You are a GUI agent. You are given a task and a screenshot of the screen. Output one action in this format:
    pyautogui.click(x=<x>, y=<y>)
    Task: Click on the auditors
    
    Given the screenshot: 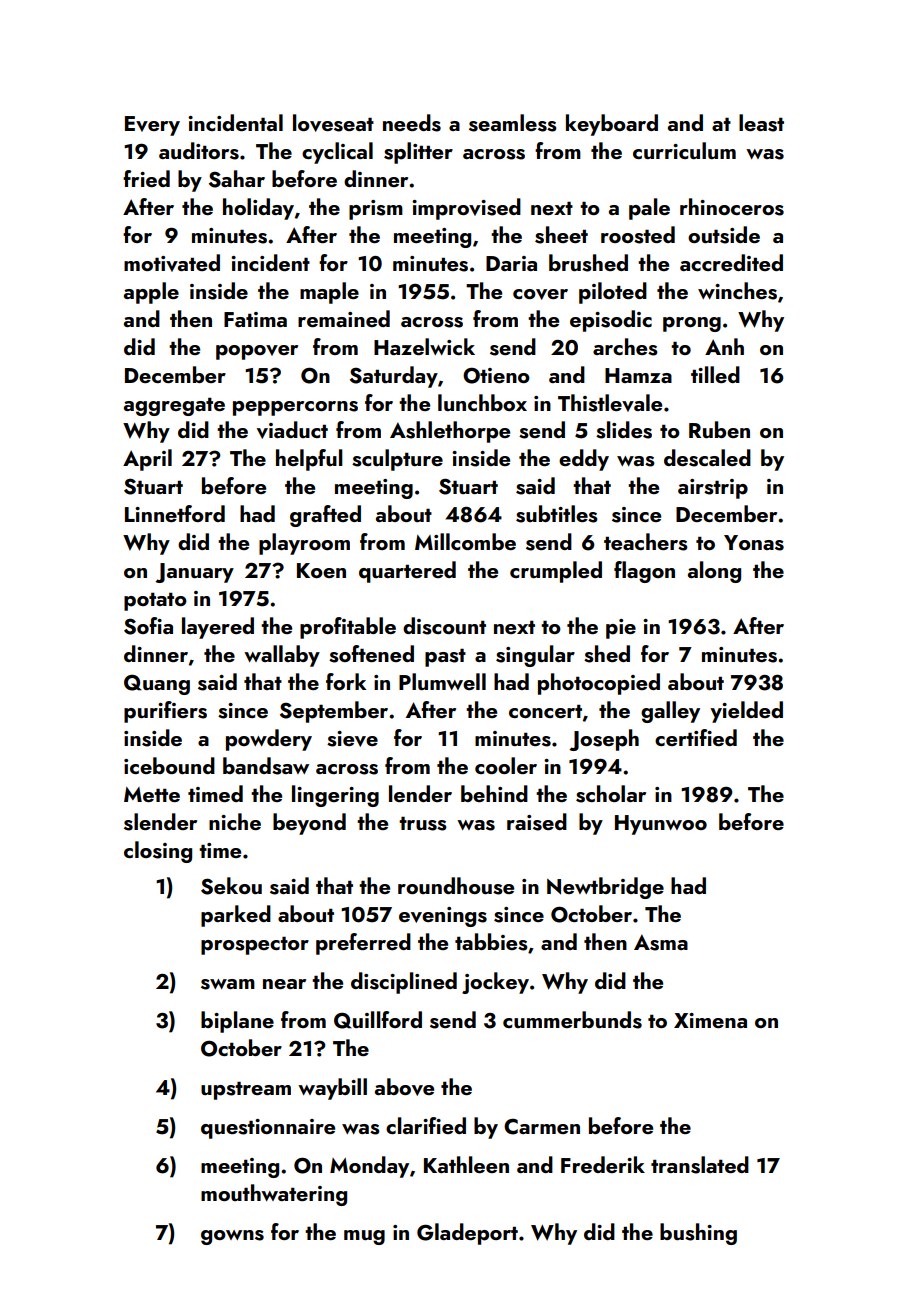 What is the action you would take?
    pyautogui.click(x=199, y=151)
